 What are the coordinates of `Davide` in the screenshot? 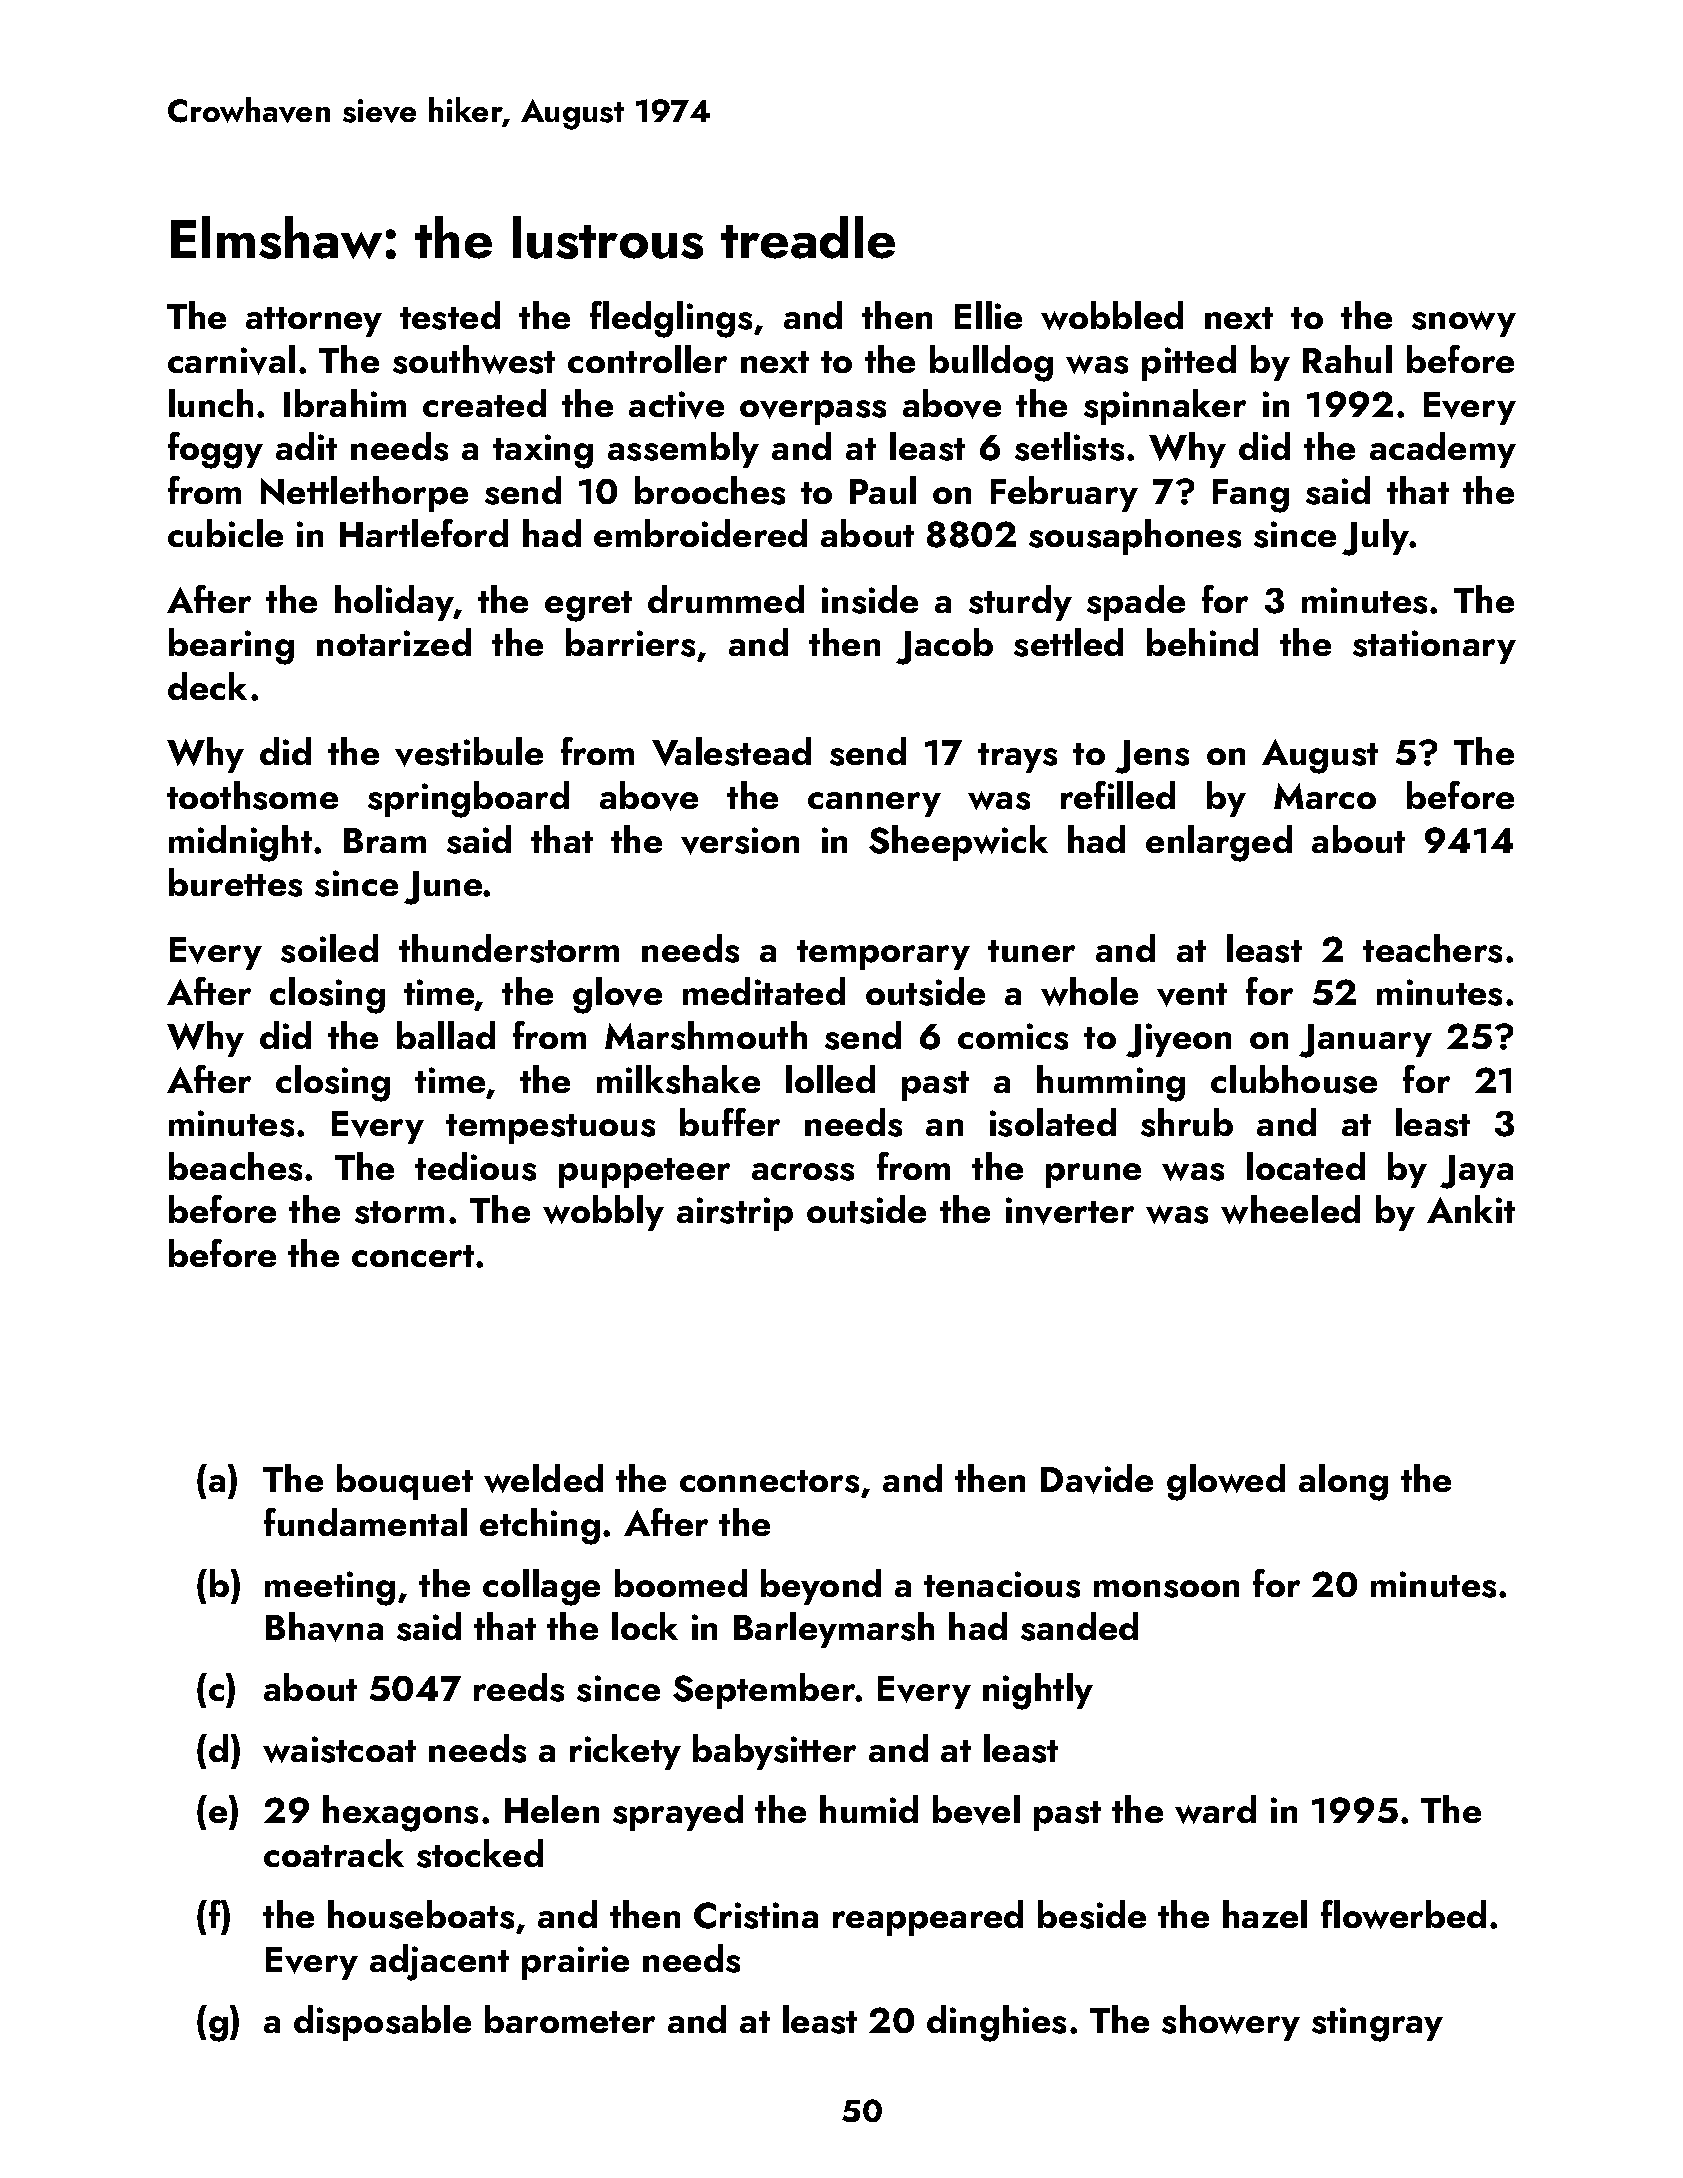 It's located at (1097, 1479).
